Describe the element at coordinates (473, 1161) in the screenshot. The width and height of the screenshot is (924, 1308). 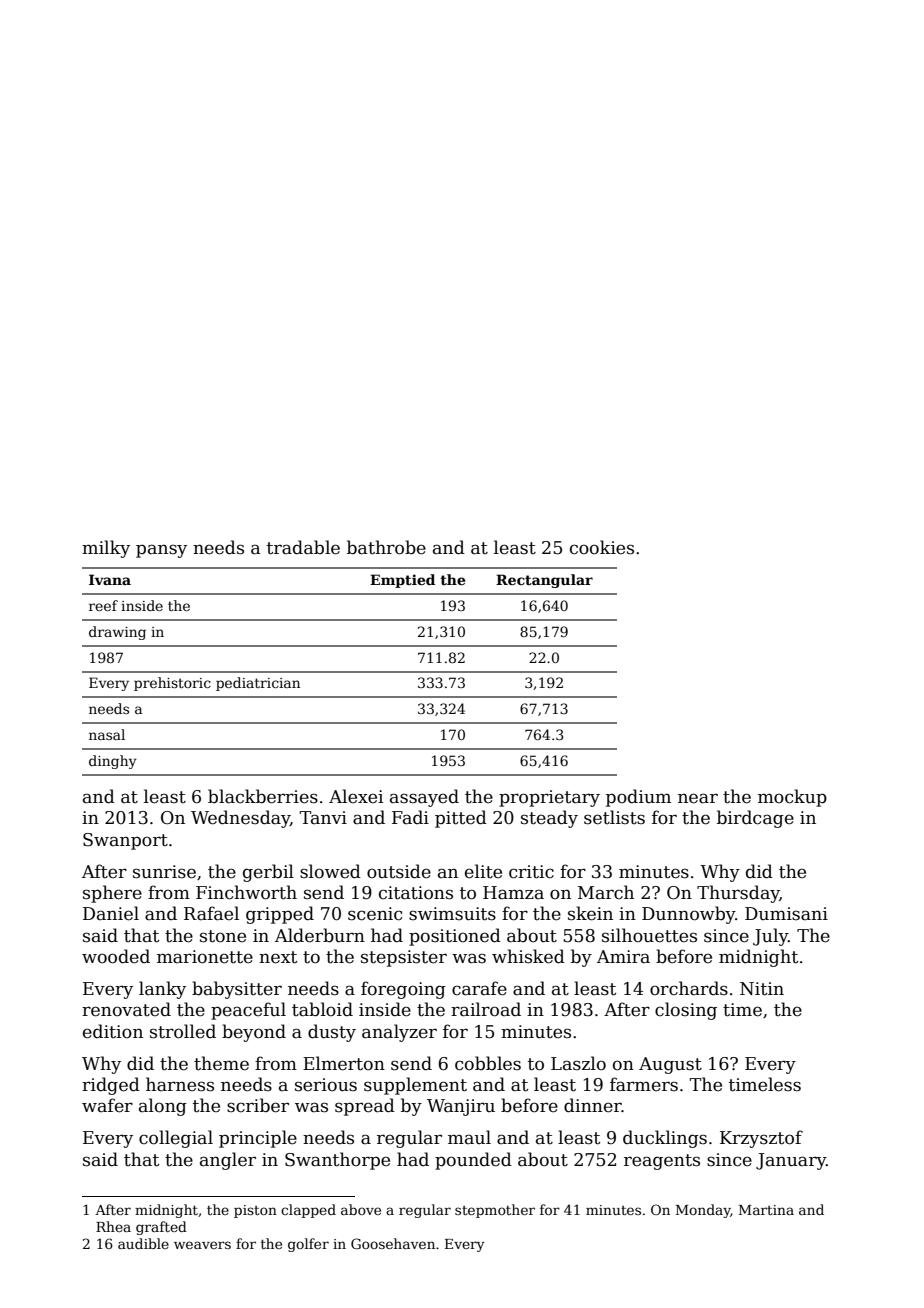
I see `pounded` at that location.
